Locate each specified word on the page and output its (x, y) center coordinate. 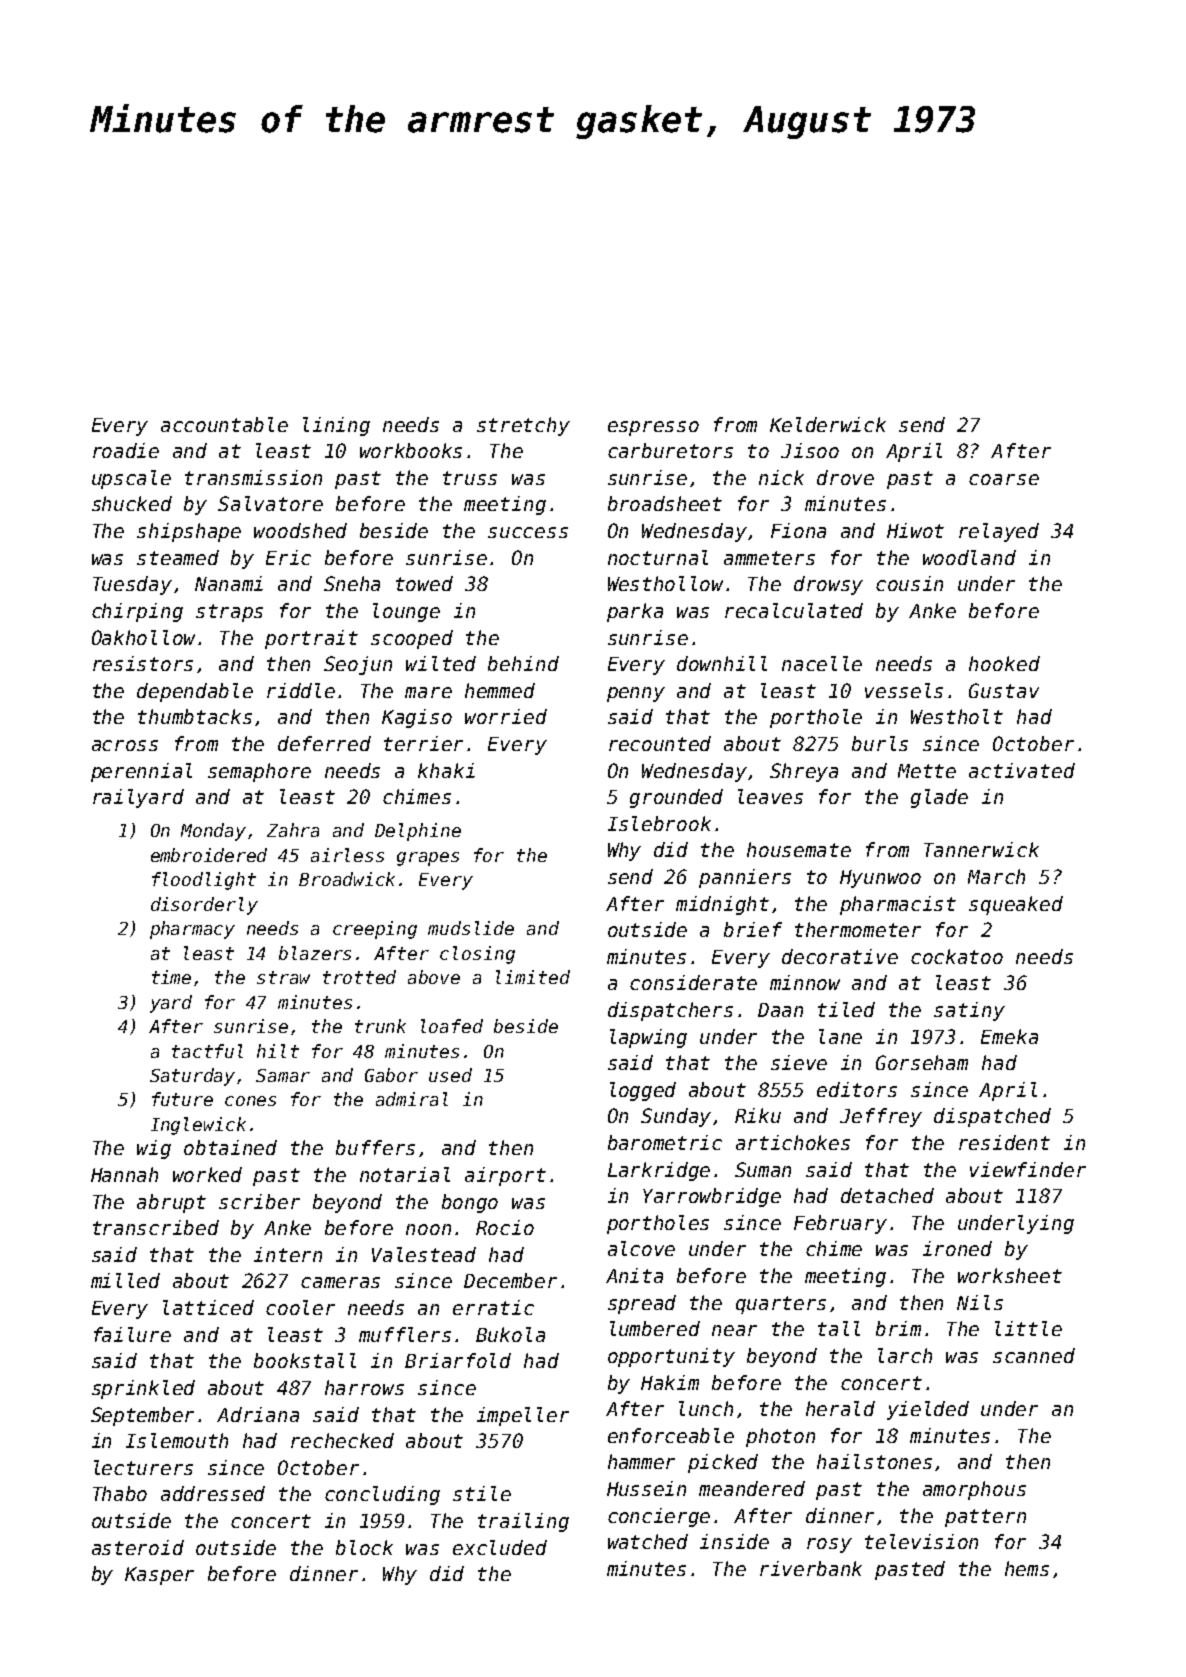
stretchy (523, 426)
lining (336, 426)
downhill (722, 663)
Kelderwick (828, 424)
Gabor (391, 1075)
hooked (1004, 663)
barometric (665, 1142)
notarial (405, 1174)
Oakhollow (143, 637)
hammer (641, 1461)
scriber (259, 1201)
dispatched (992, 1117)
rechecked (342, 1440)
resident (1004, 1142)
